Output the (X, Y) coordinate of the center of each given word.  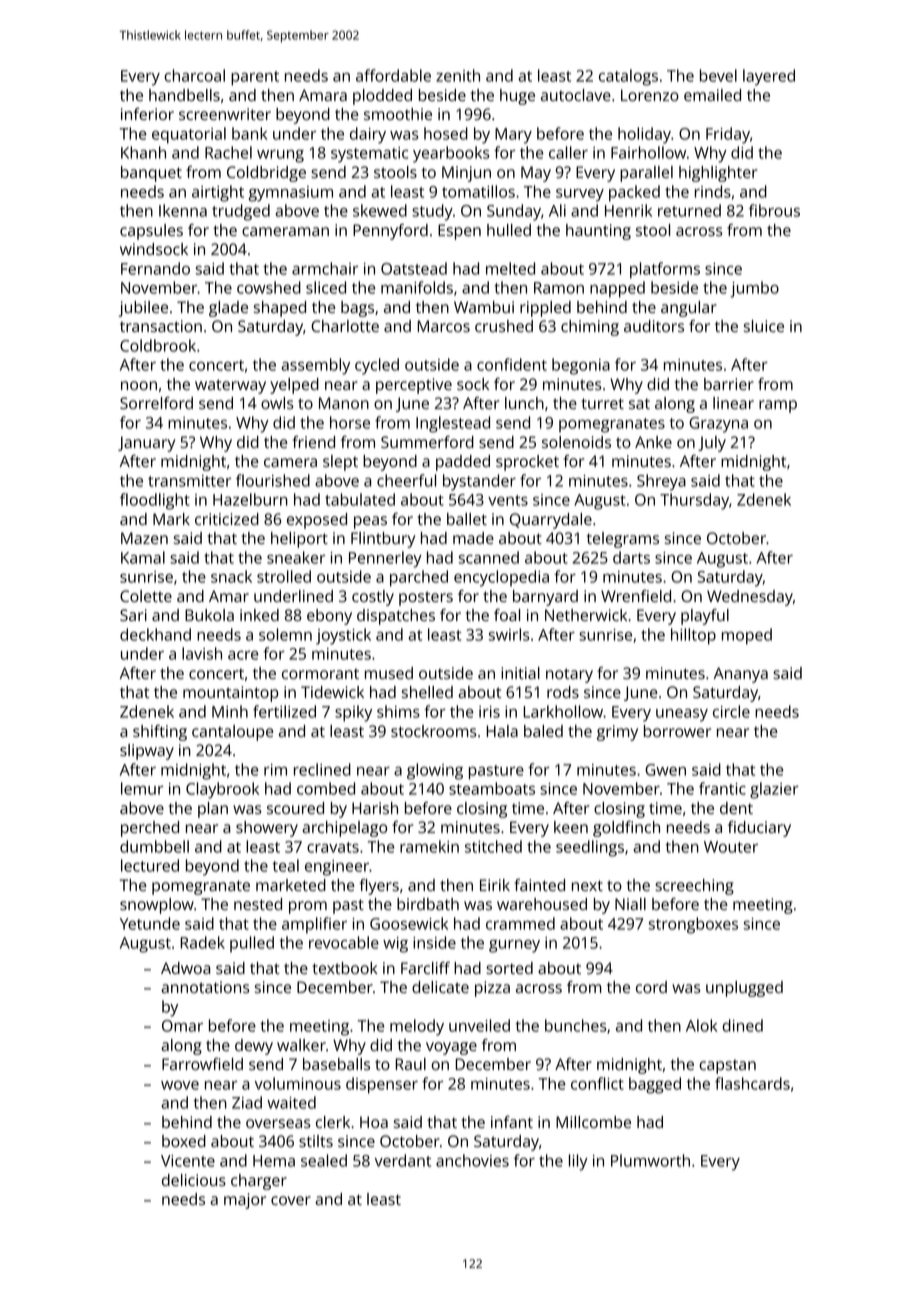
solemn (285, 634)
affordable (393, 75)
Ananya (741, 675)
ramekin (429, 846)
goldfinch (626, 829)
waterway (230, 386)
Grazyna (718, 425)
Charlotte (345, 326)
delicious (194, 1180)
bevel (718, 75)
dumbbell (154, 846)
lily (578, 1162)
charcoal (194, 75)
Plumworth (650, 1160)
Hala (502, 731)
